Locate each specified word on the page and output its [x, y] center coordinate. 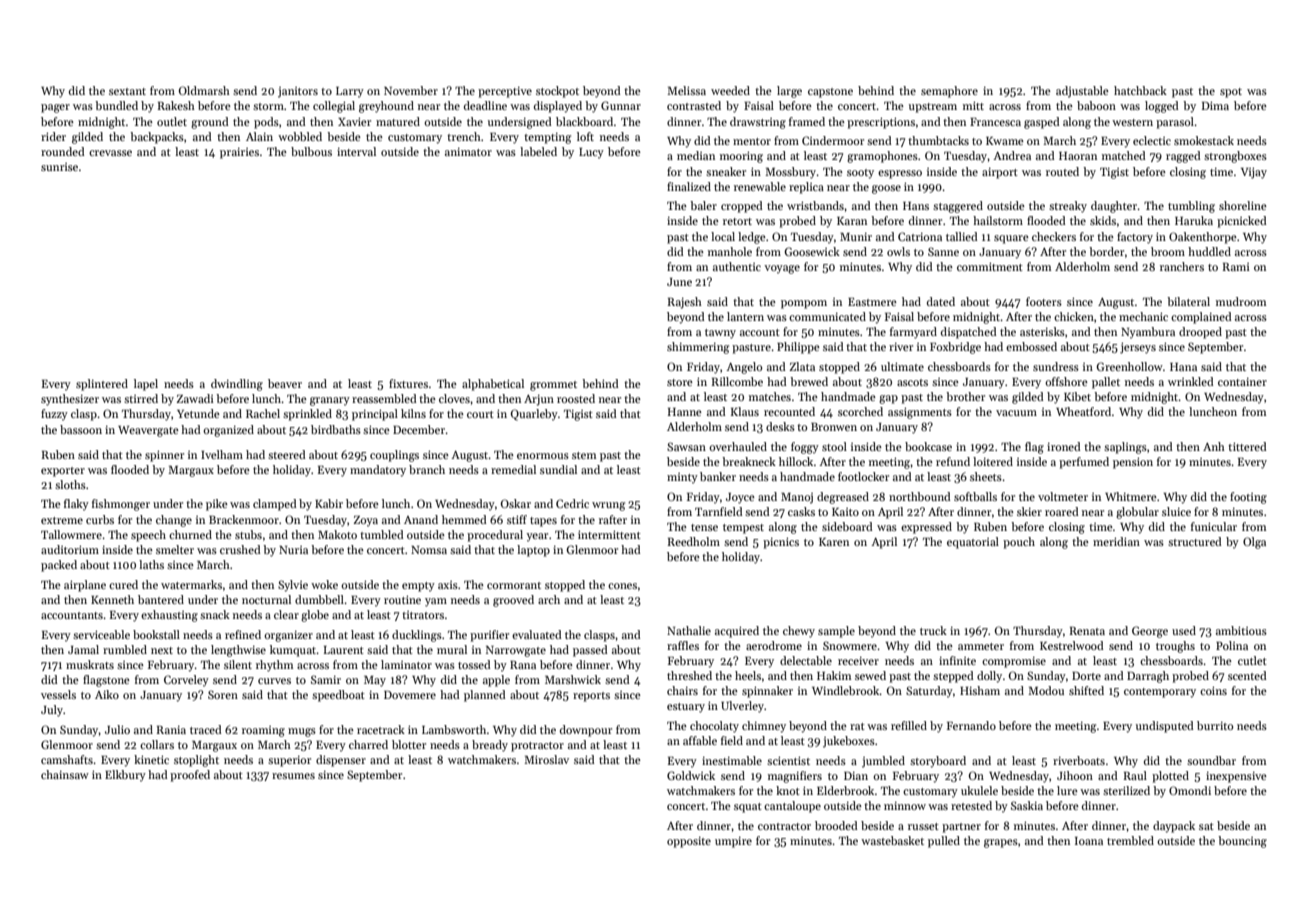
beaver [285, 383]
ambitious [1241, 630]
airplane [85, 586]
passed [590, 651]
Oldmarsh [204, 90]
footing [1248, 498]
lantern [745, 316]
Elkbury [125, 776]
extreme [62, 520]
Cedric [572, 503]
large [789, 92]
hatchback [1140, 90]
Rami [1236, 267]
